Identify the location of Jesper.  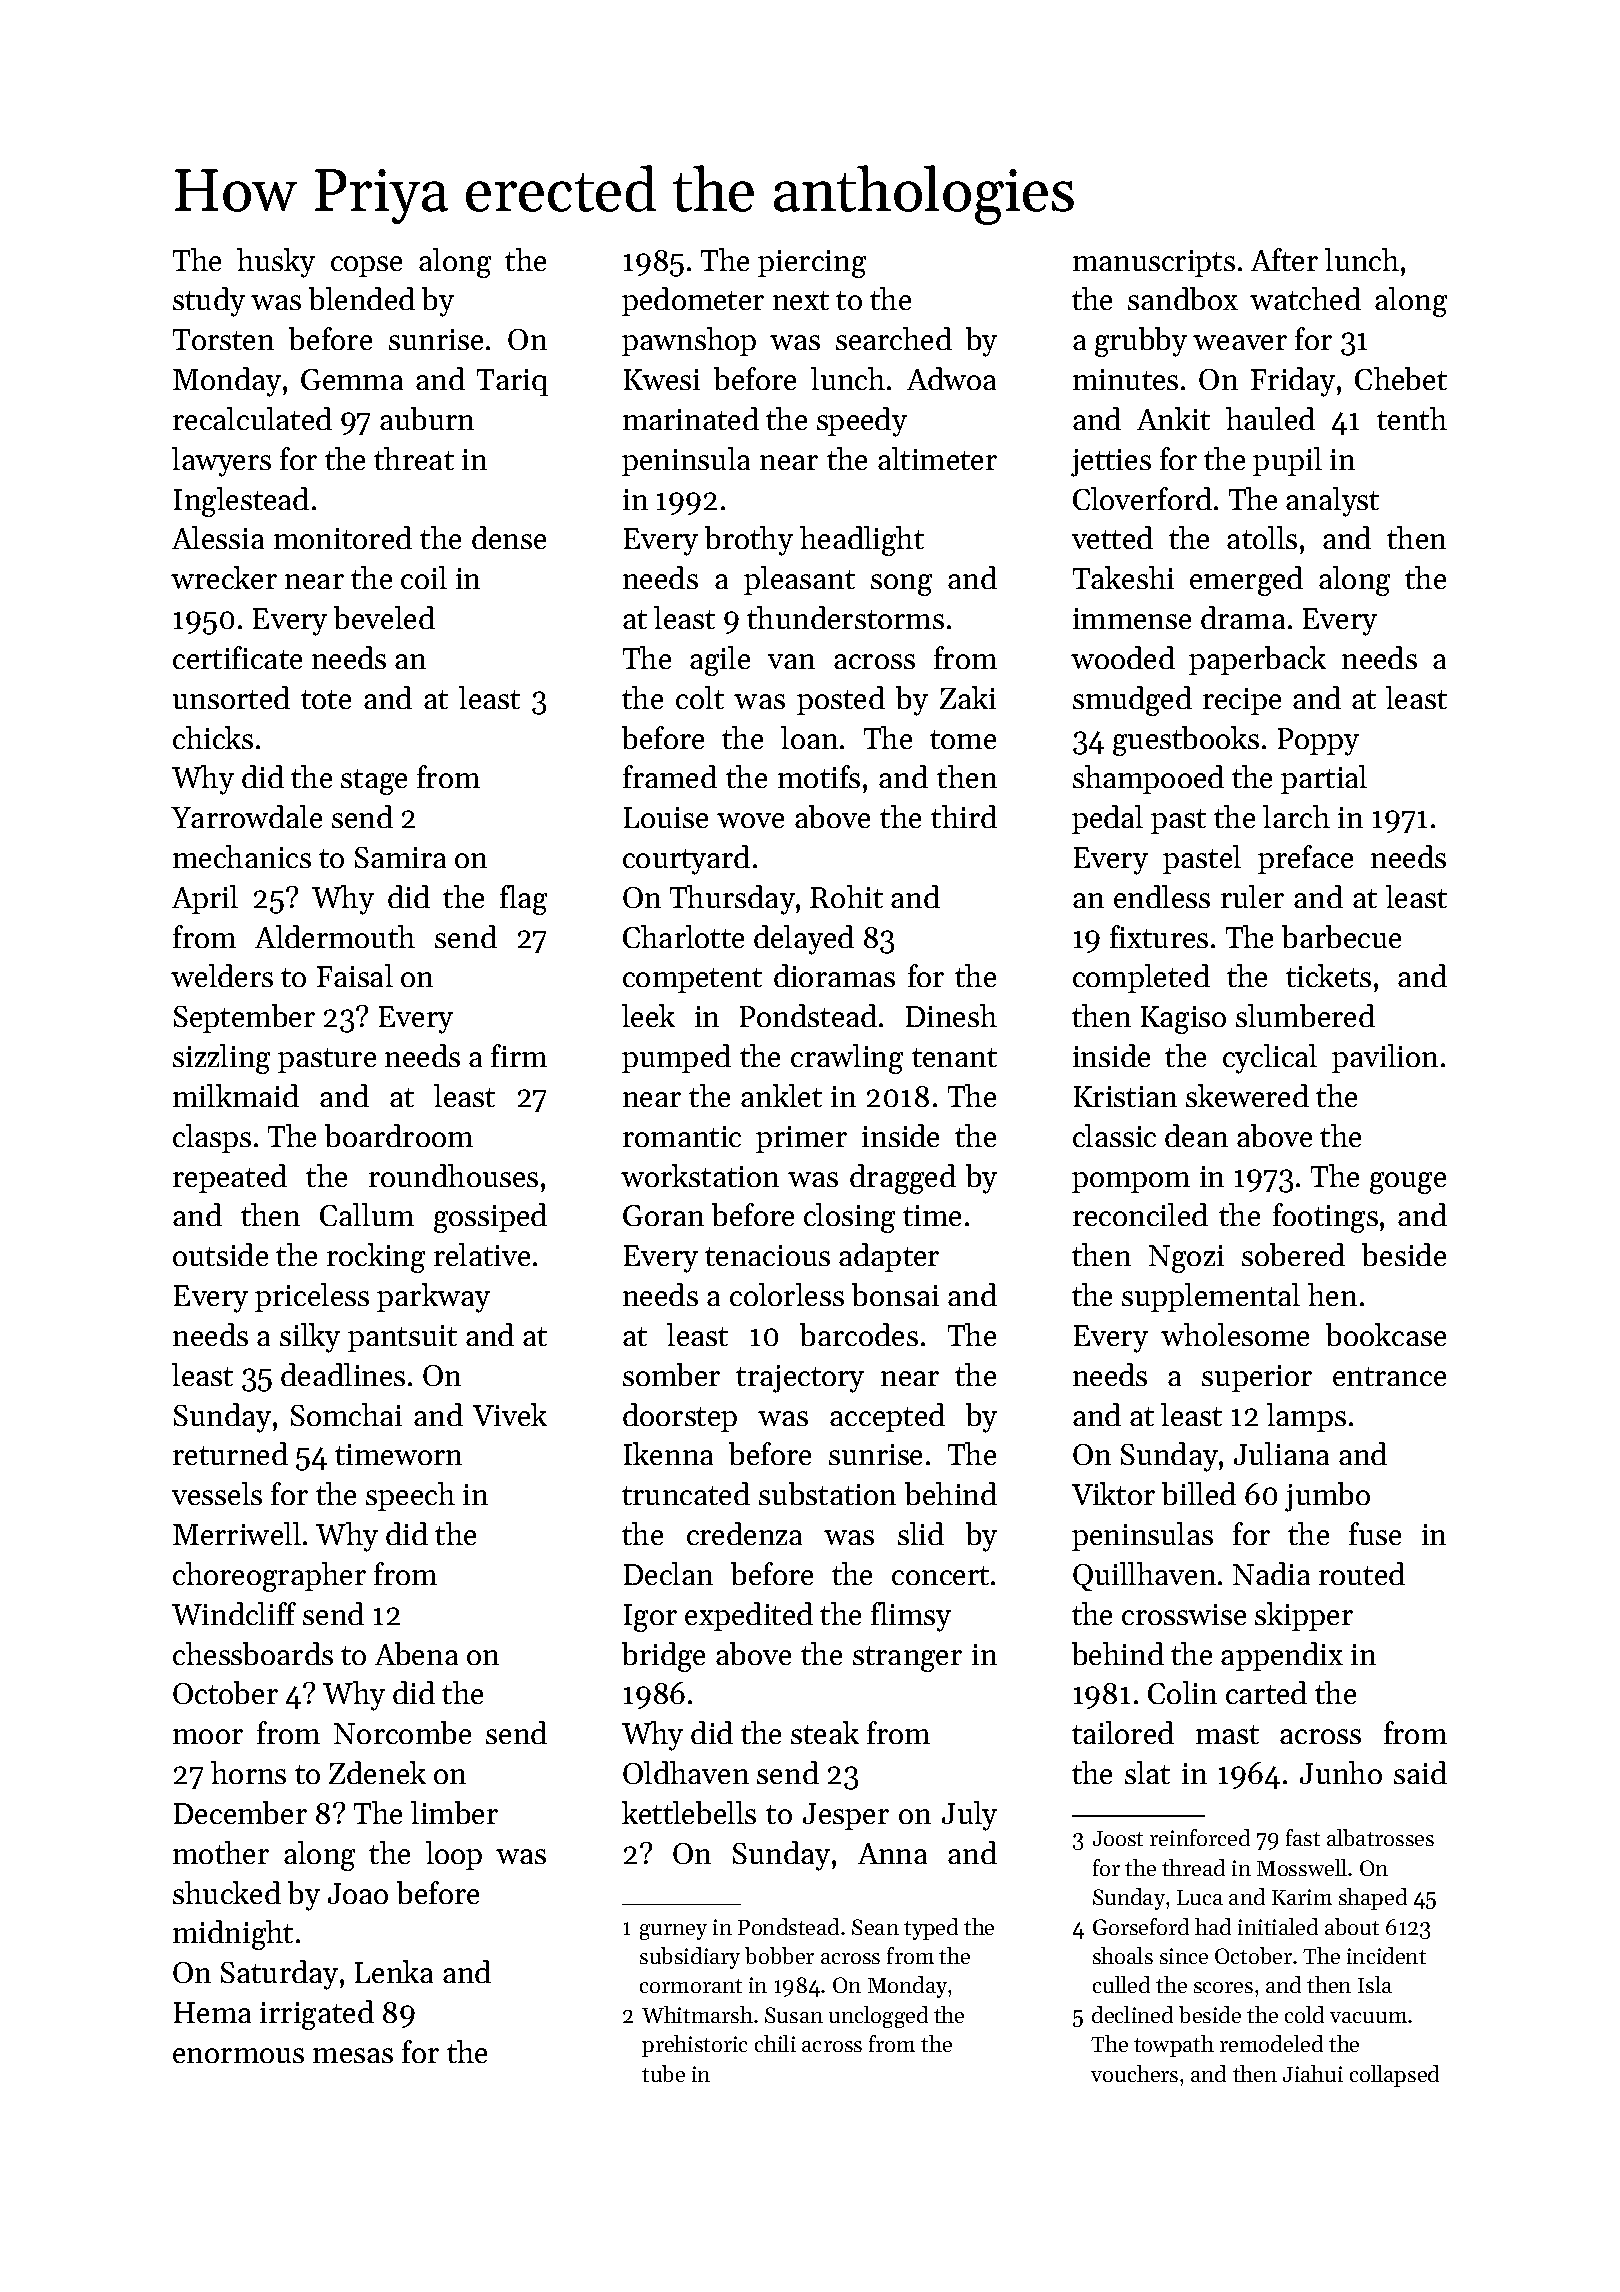
(846, 1816).
